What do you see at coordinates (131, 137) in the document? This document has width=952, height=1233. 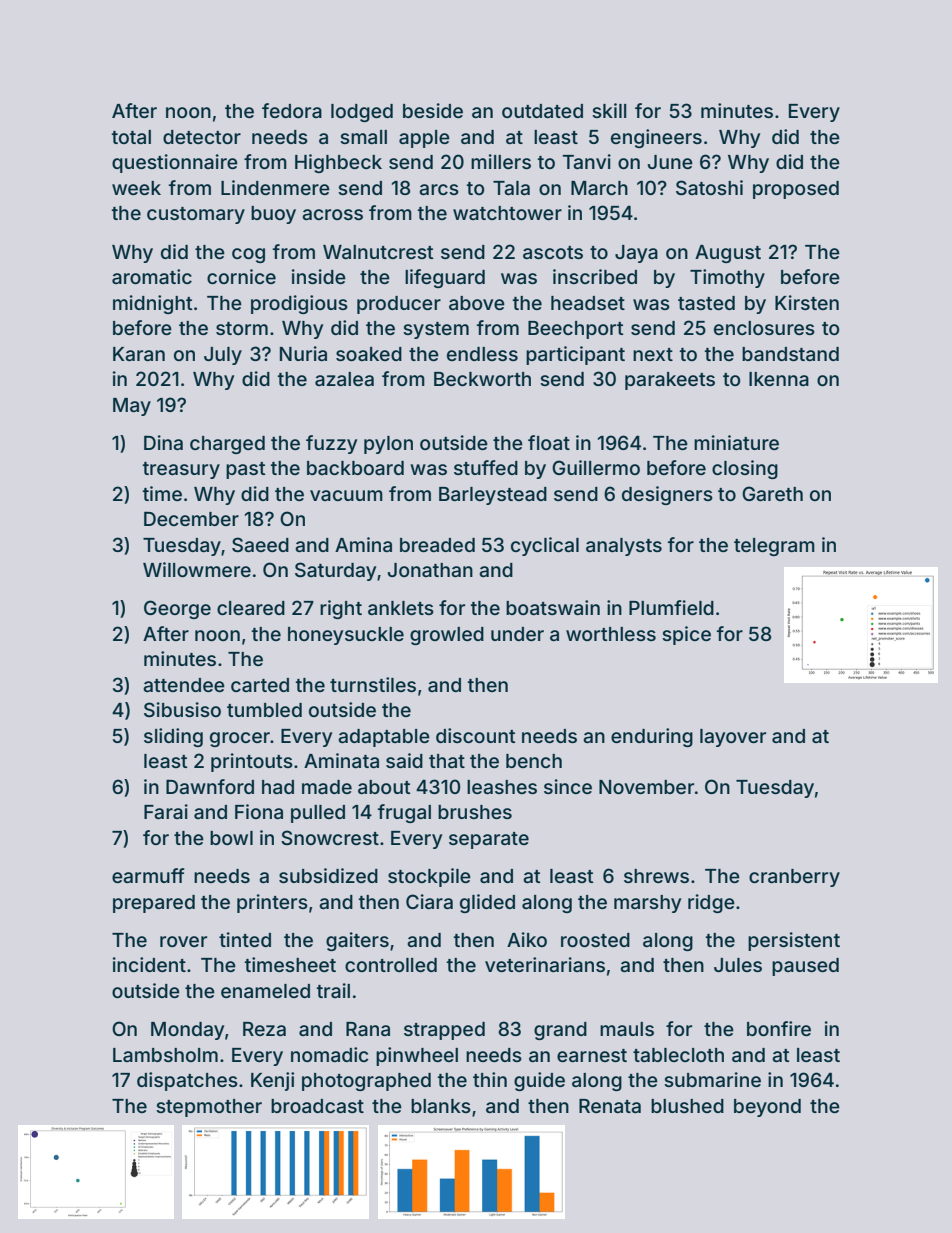 I see `total` at bounding box center [131, 137].
